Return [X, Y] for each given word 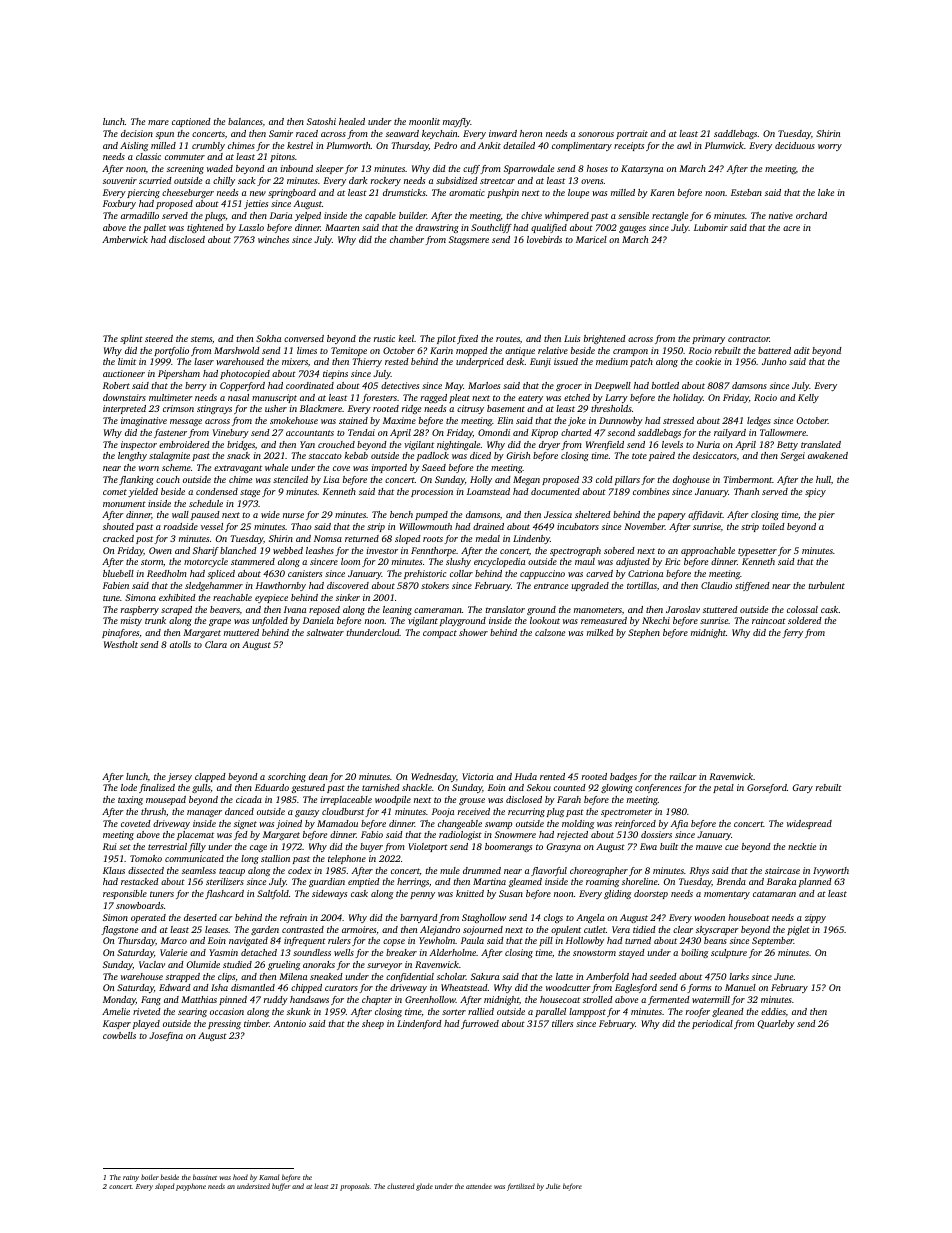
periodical [712, 1024]
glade [424, 1187]
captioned [191, 122]
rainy [131, 1178]
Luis [572, 338]
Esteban [746, 192]
